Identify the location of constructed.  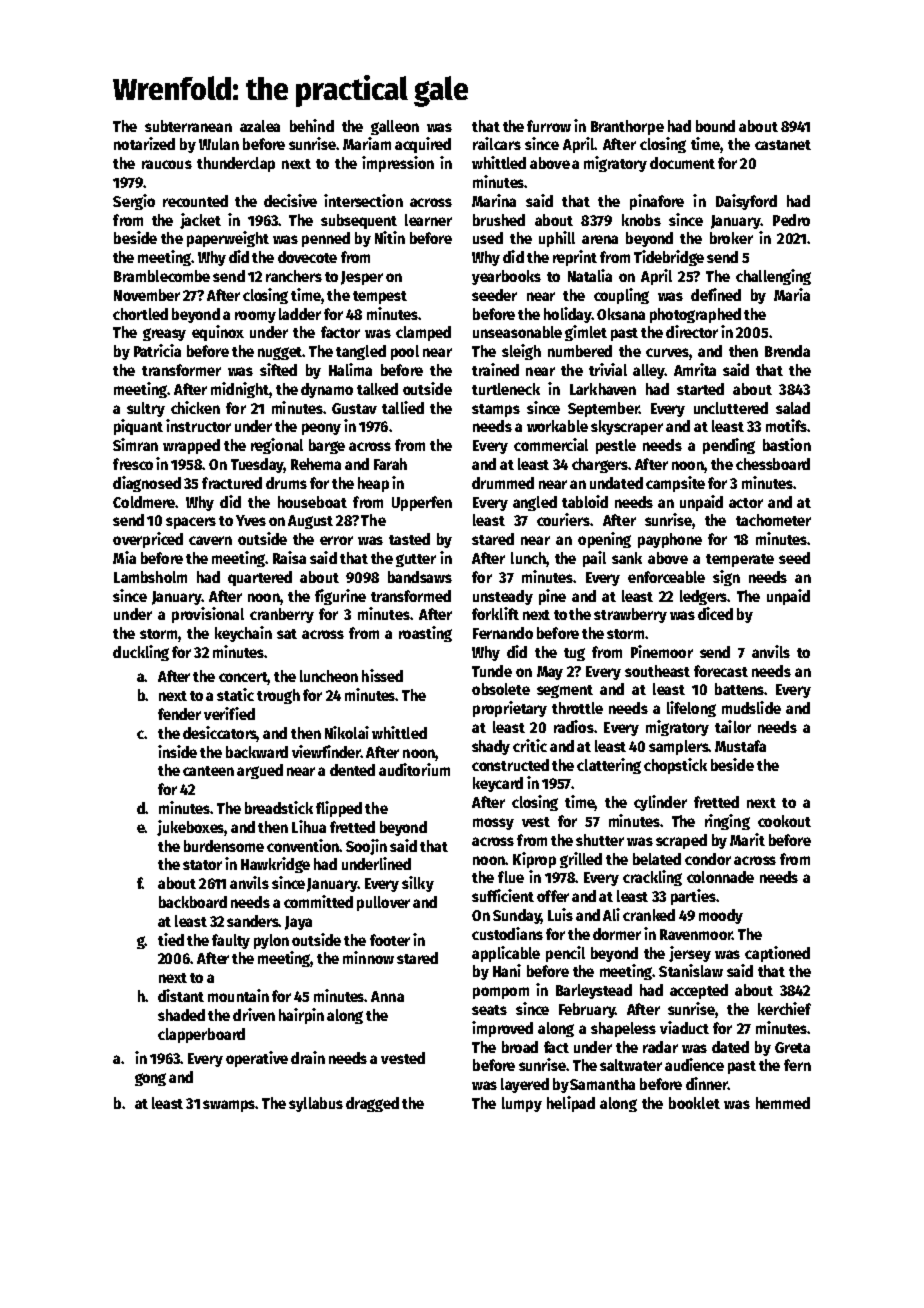
(510, 765).
